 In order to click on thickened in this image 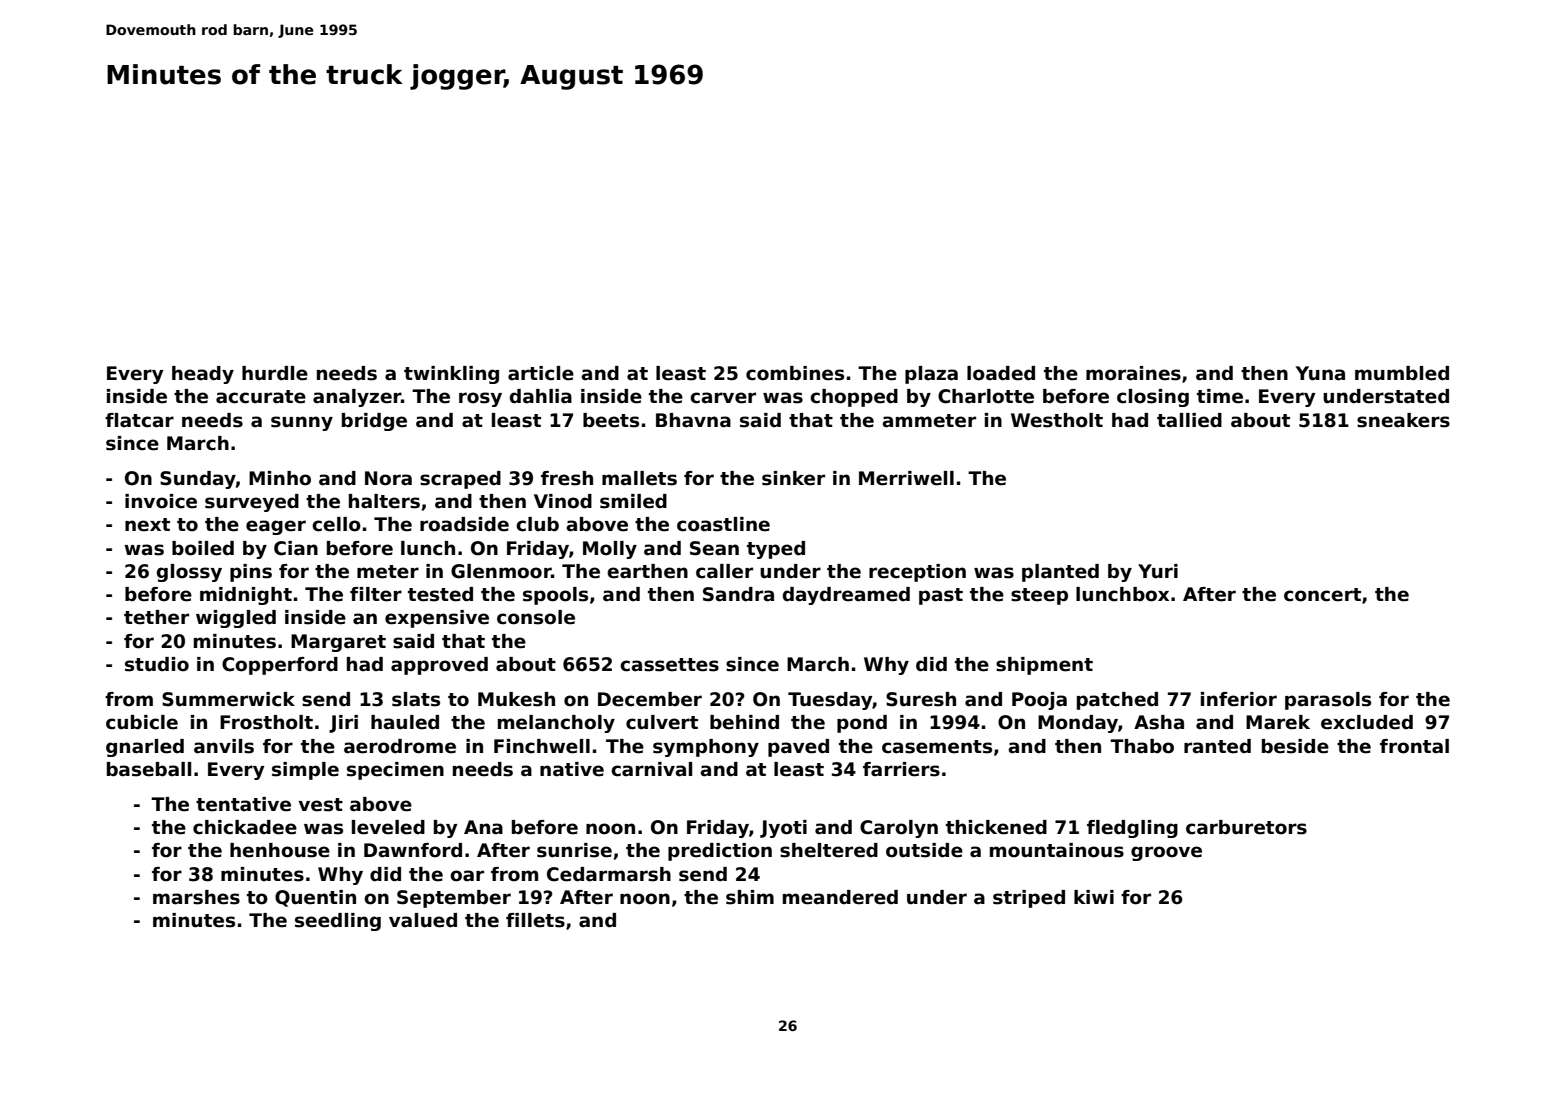, I will do `click(996, 827)`.
